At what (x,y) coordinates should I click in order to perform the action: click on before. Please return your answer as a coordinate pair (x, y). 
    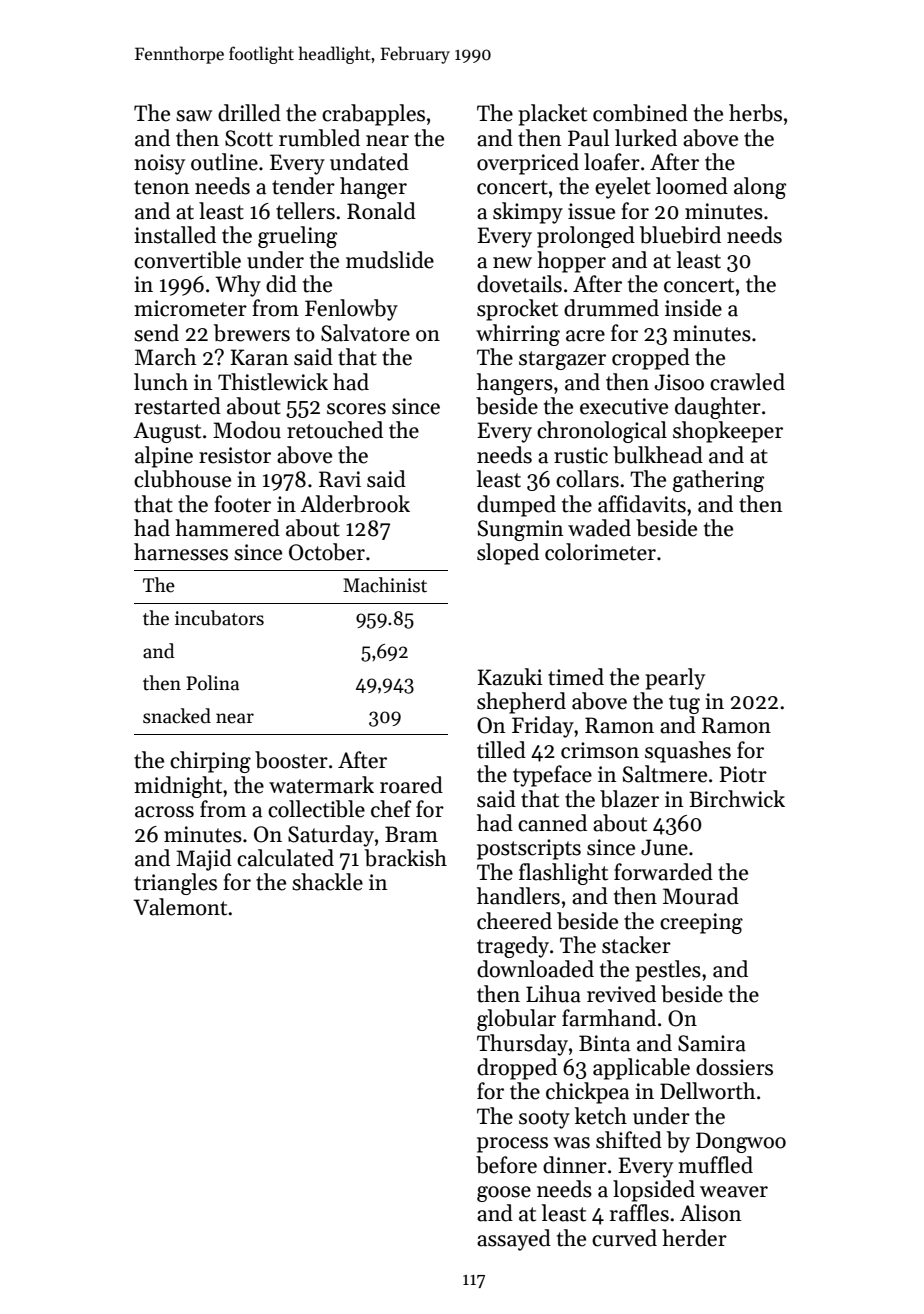
    Looking at the image, I should click on (506, 1165).
